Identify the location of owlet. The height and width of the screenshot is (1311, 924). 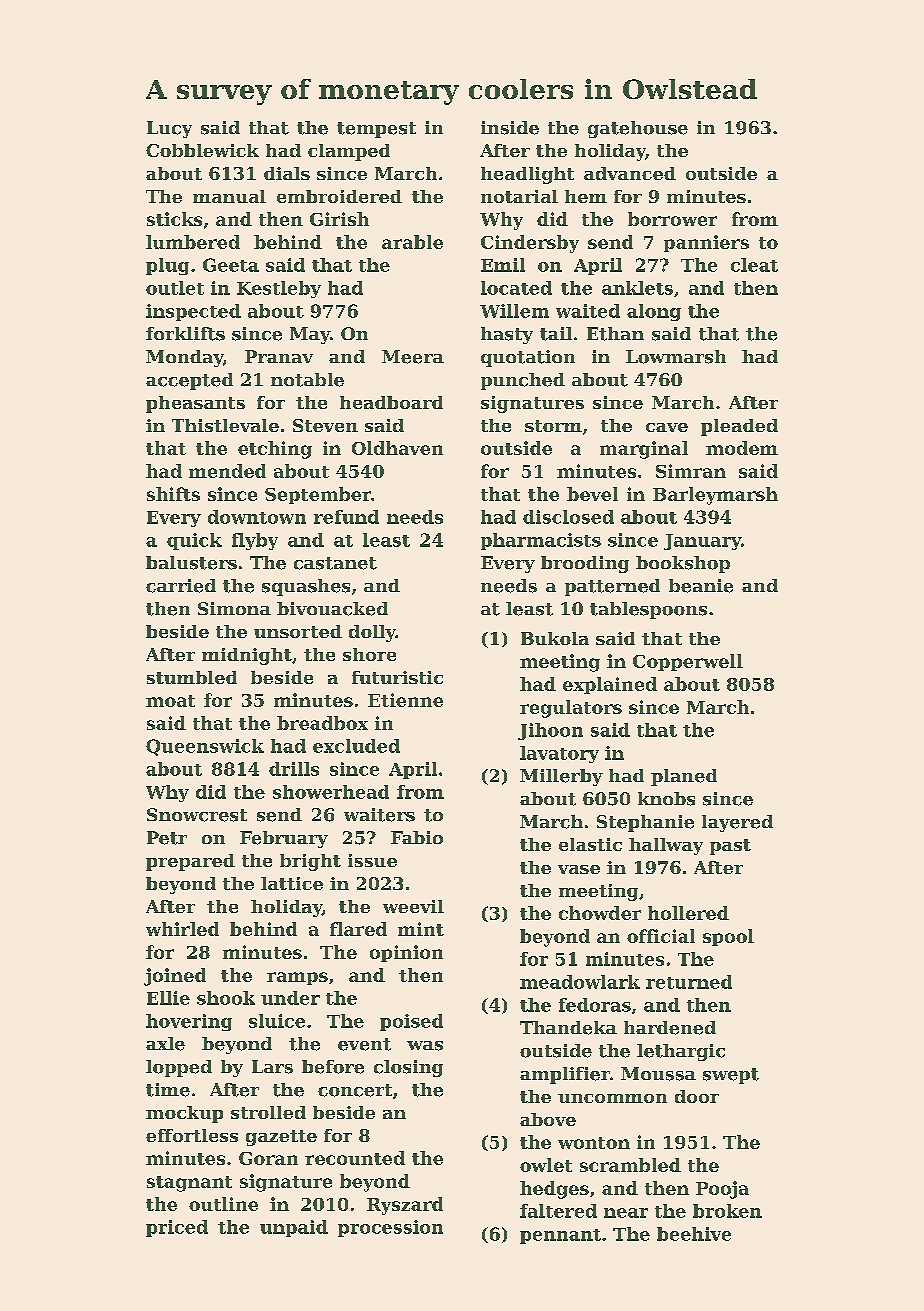
(546, 1165).
